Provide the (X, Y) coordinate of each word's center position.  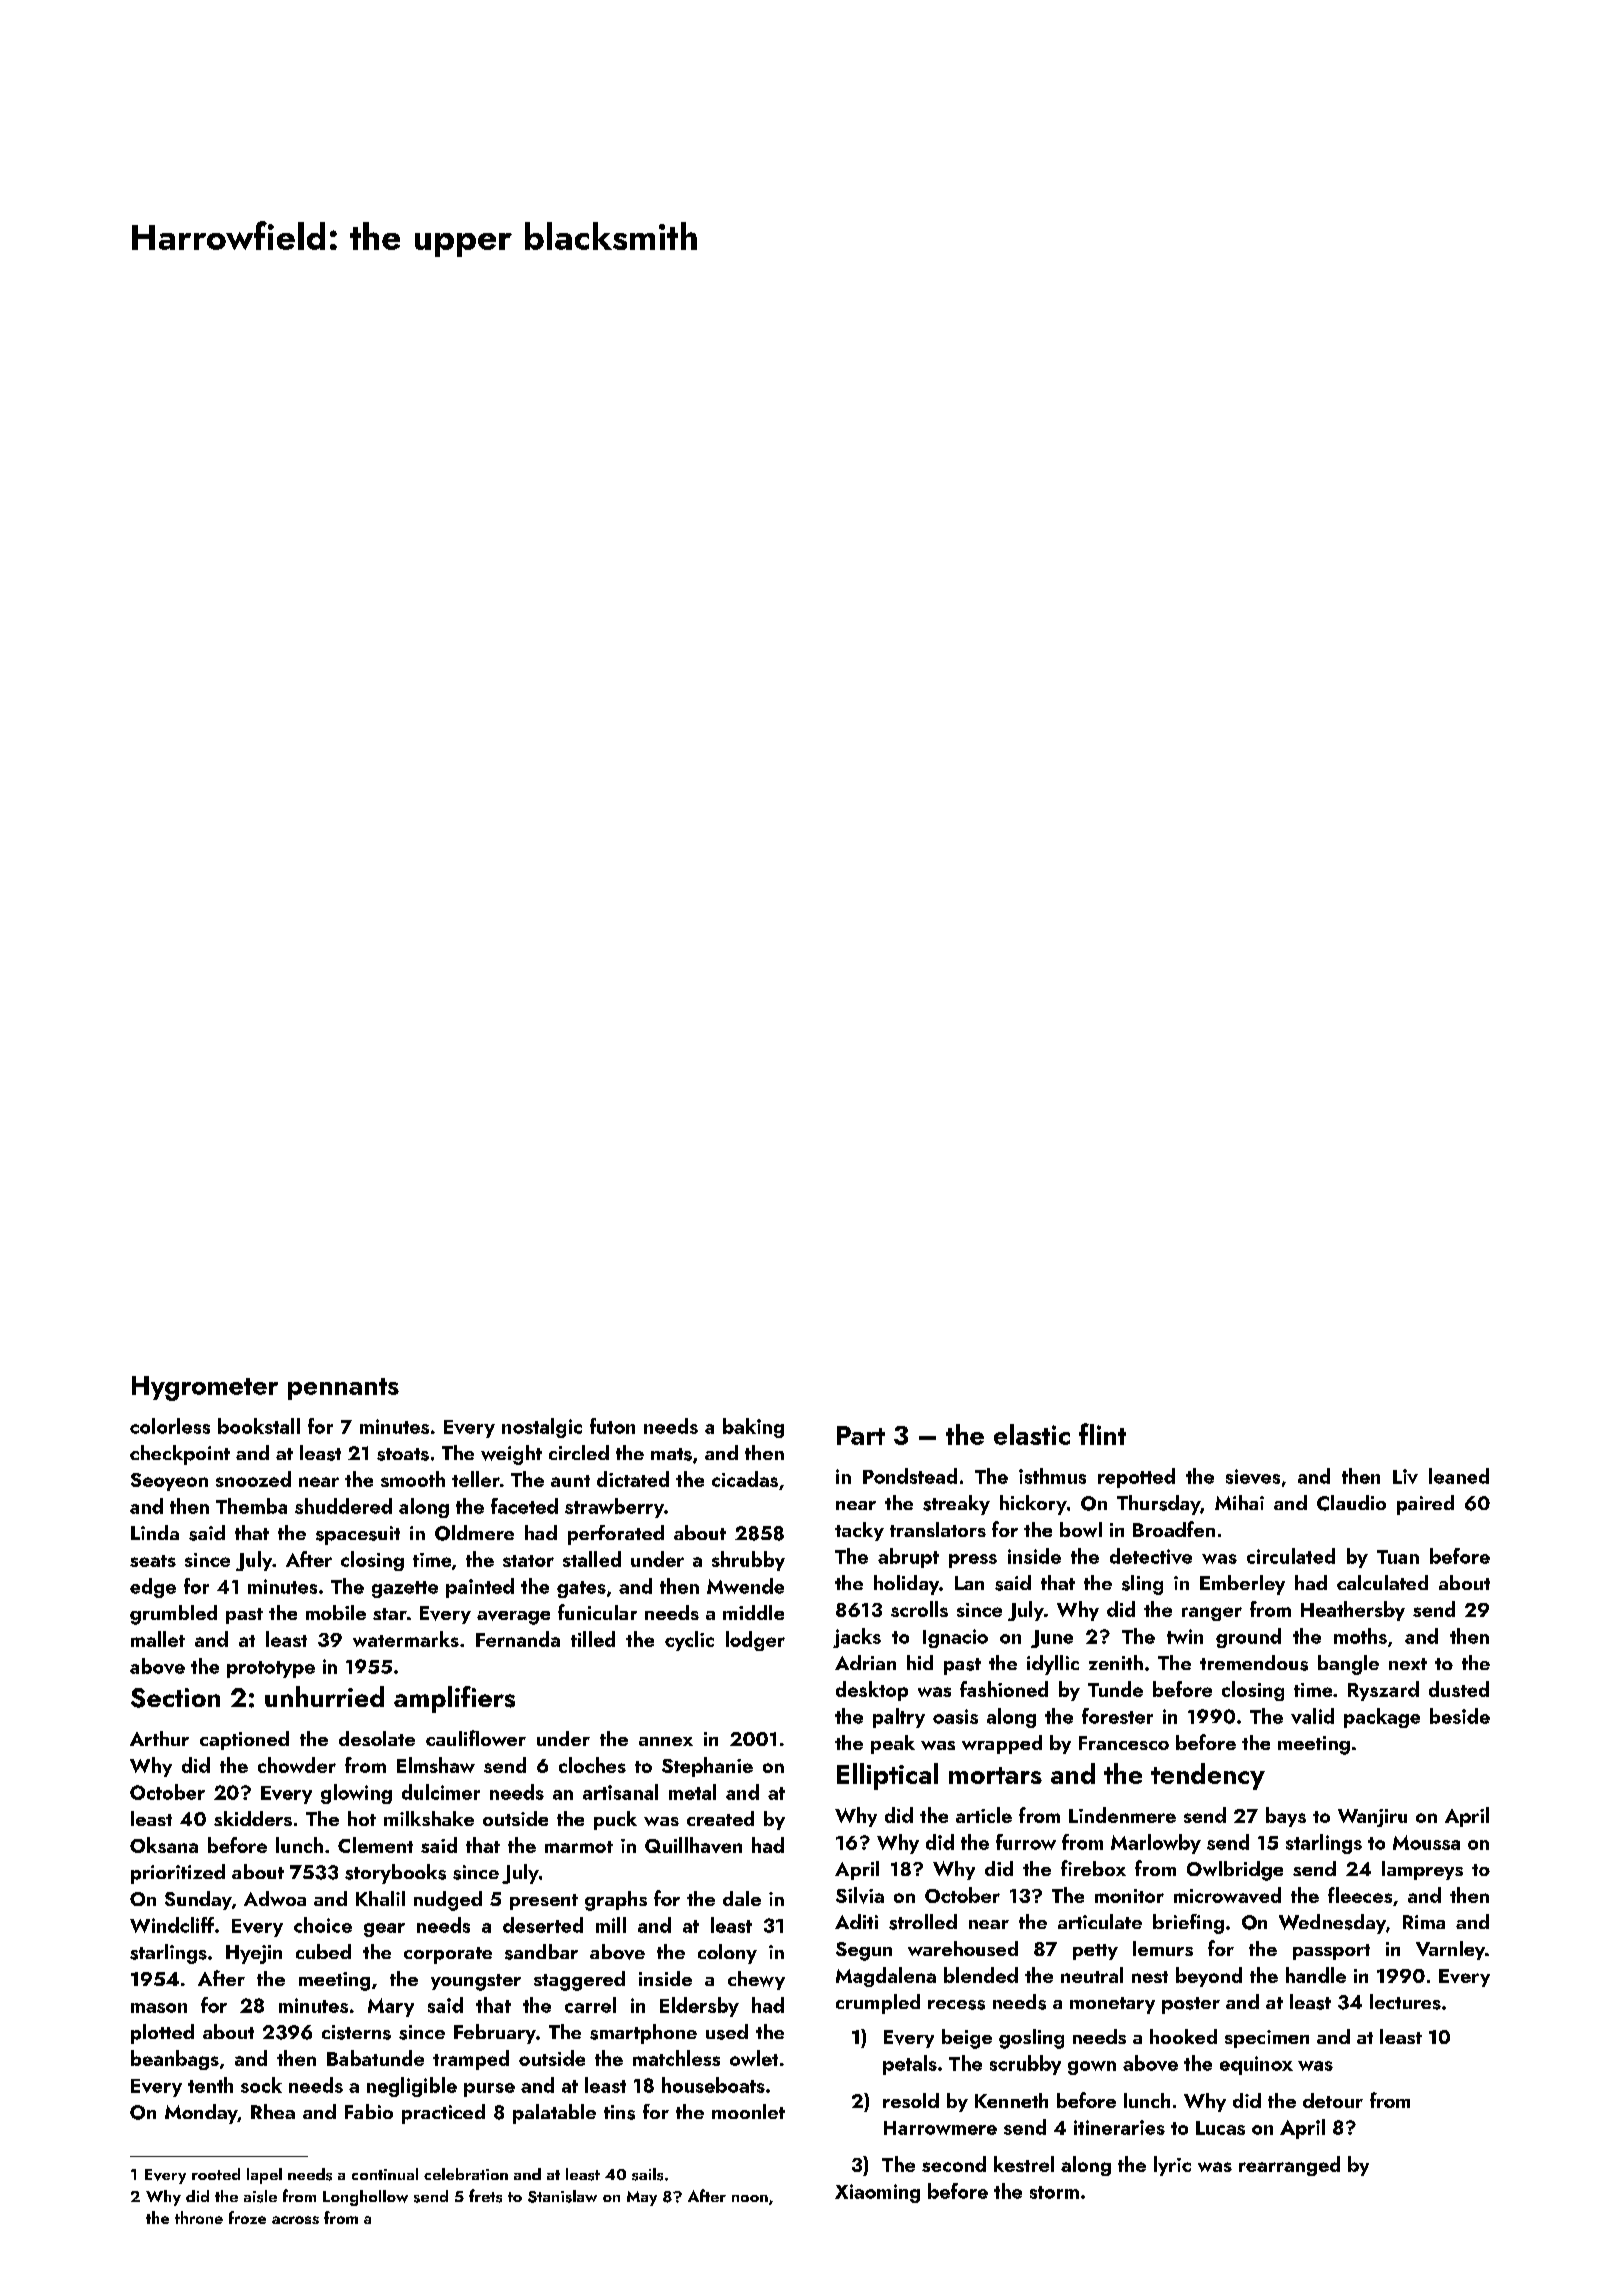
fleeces (1360, 1895)
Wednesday (1332, 1924)
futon (612, 1426)
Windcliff (172, 1925)
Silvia (860, 1895)
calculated (1382, 1582)
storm (1054, 2192)
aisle (260, 2196)
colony (727, 1954)
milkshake (429, 1818)
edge (153, 1588)
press (973, 1561)
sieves (1253, 1476)
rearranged (1289, 2166)
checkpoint (180, 1455)
